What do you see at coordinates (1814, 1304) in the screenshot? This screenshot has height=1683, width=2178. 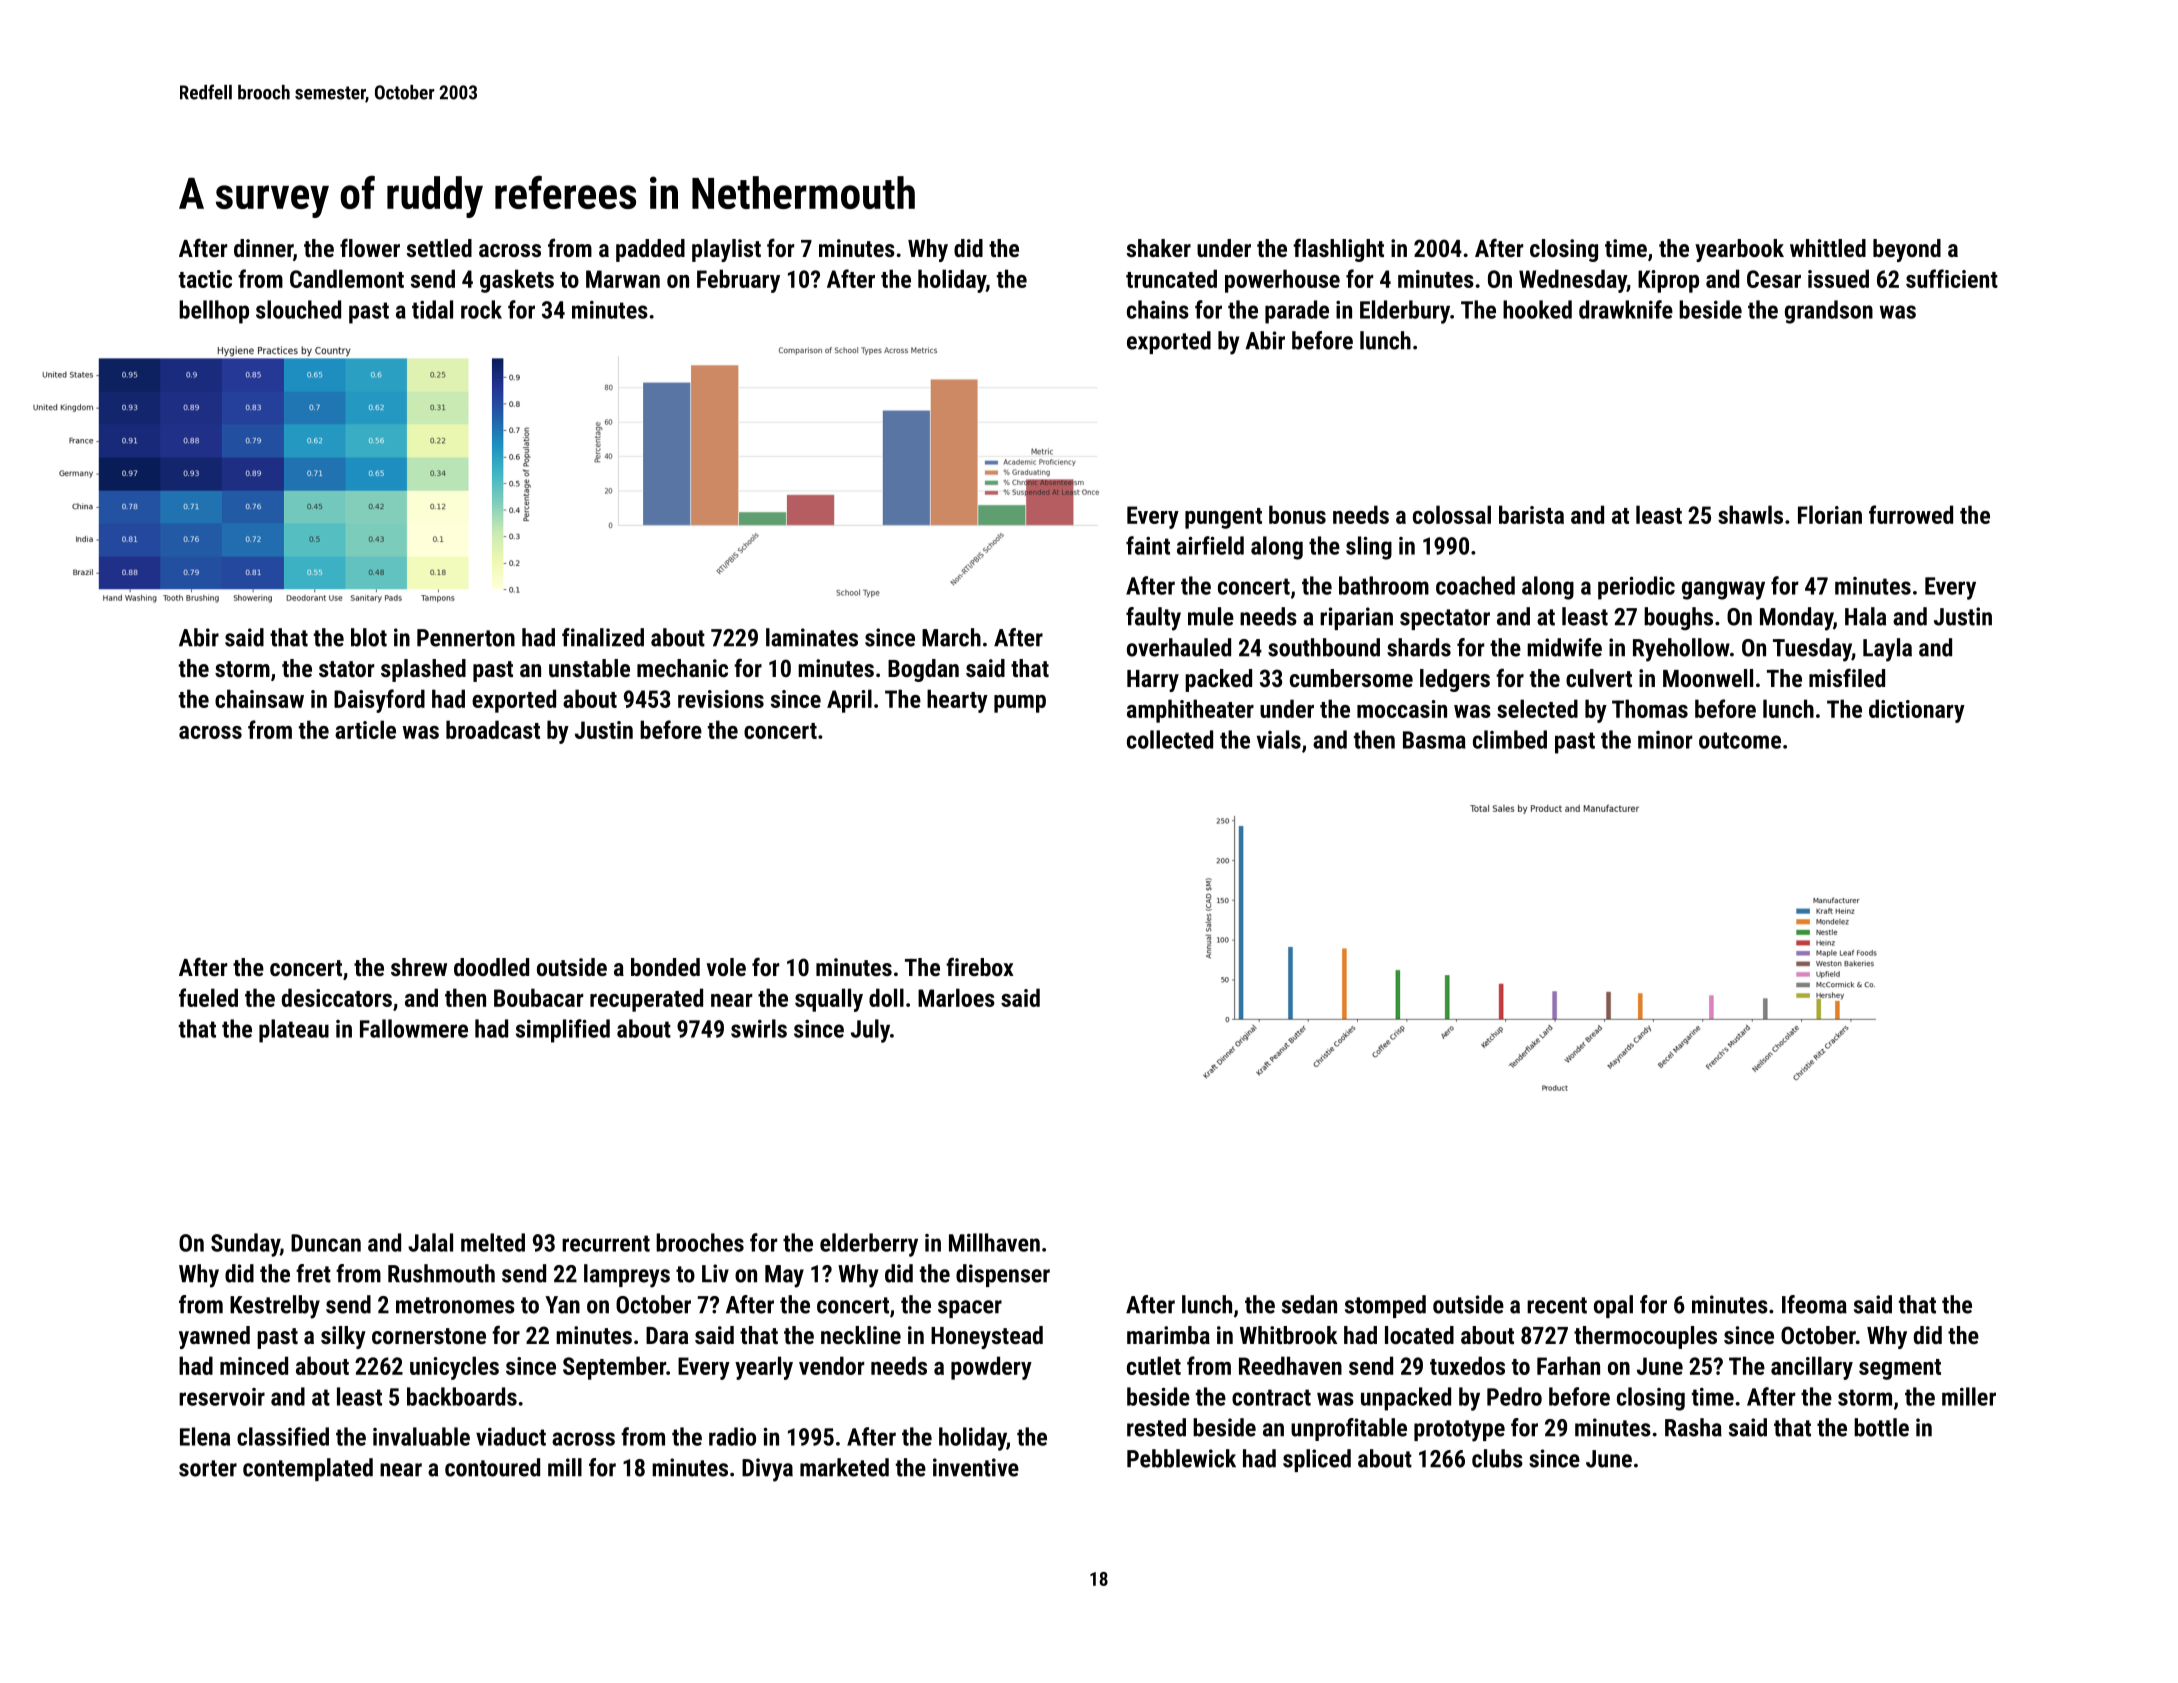 I see `Ifeoma` at bounding box center [1814, 1304].
